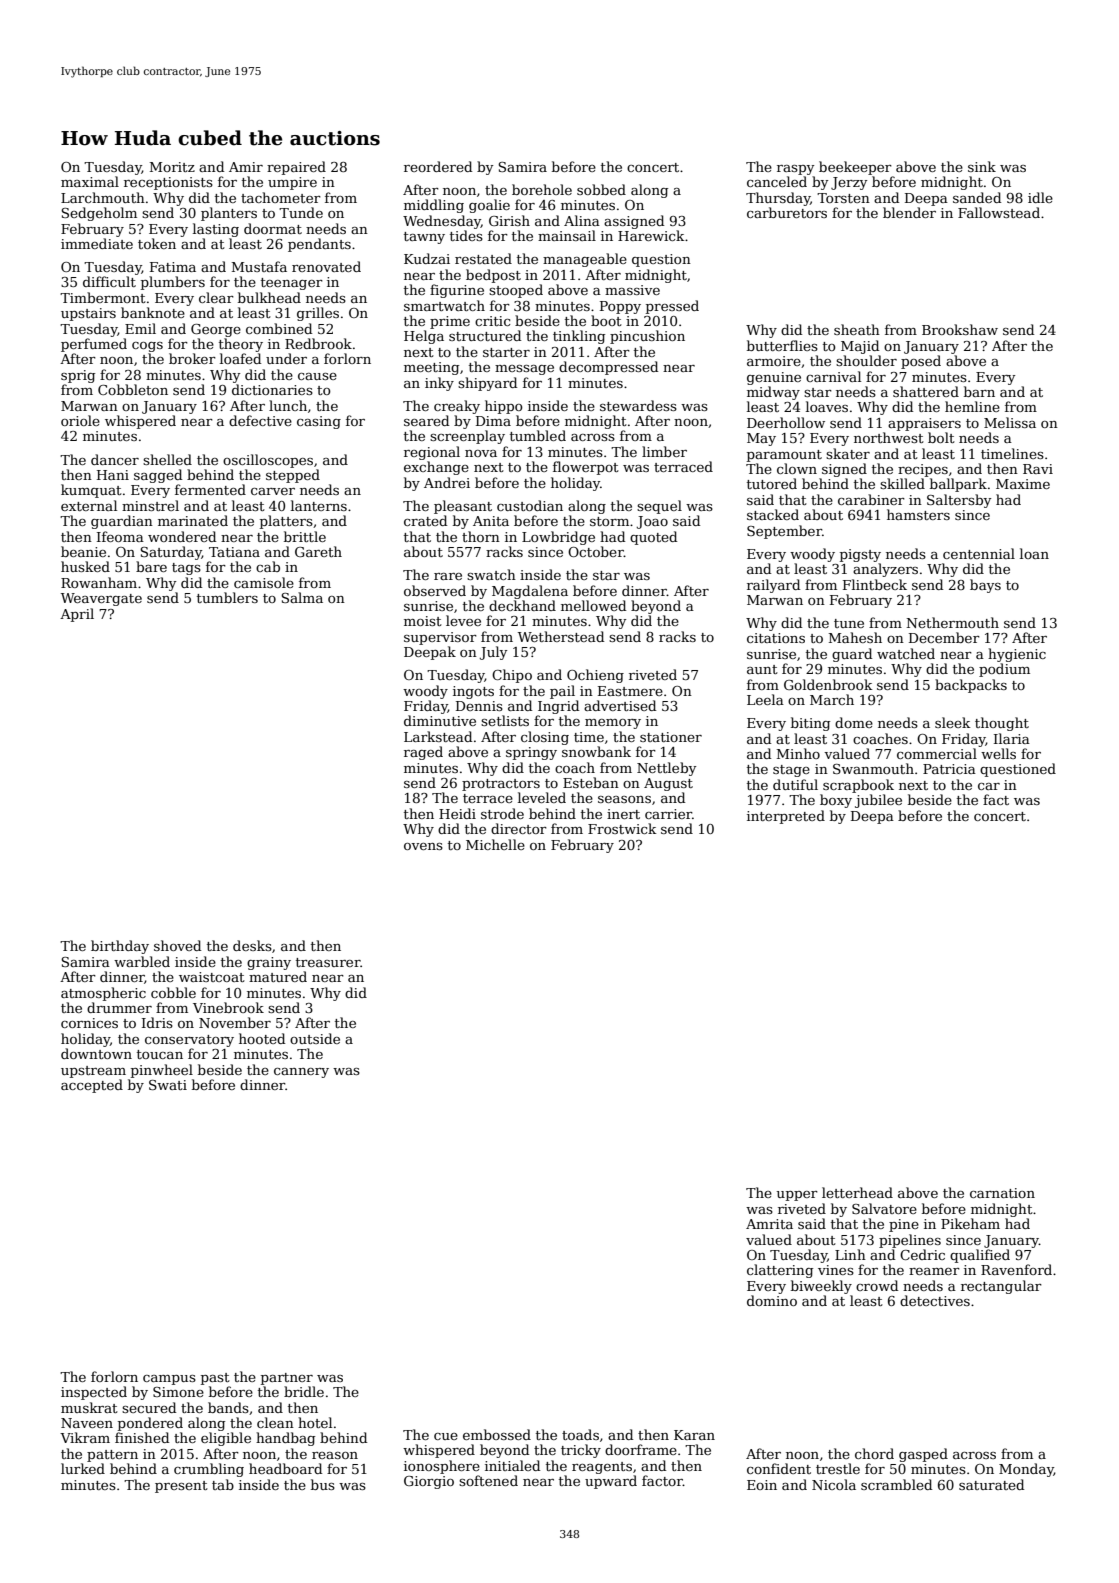 The height and width of the screenshot is (1583, 1119). Describe the element at coordinates (440, 638) in the screenshot. I see `supervisor` at that location.
